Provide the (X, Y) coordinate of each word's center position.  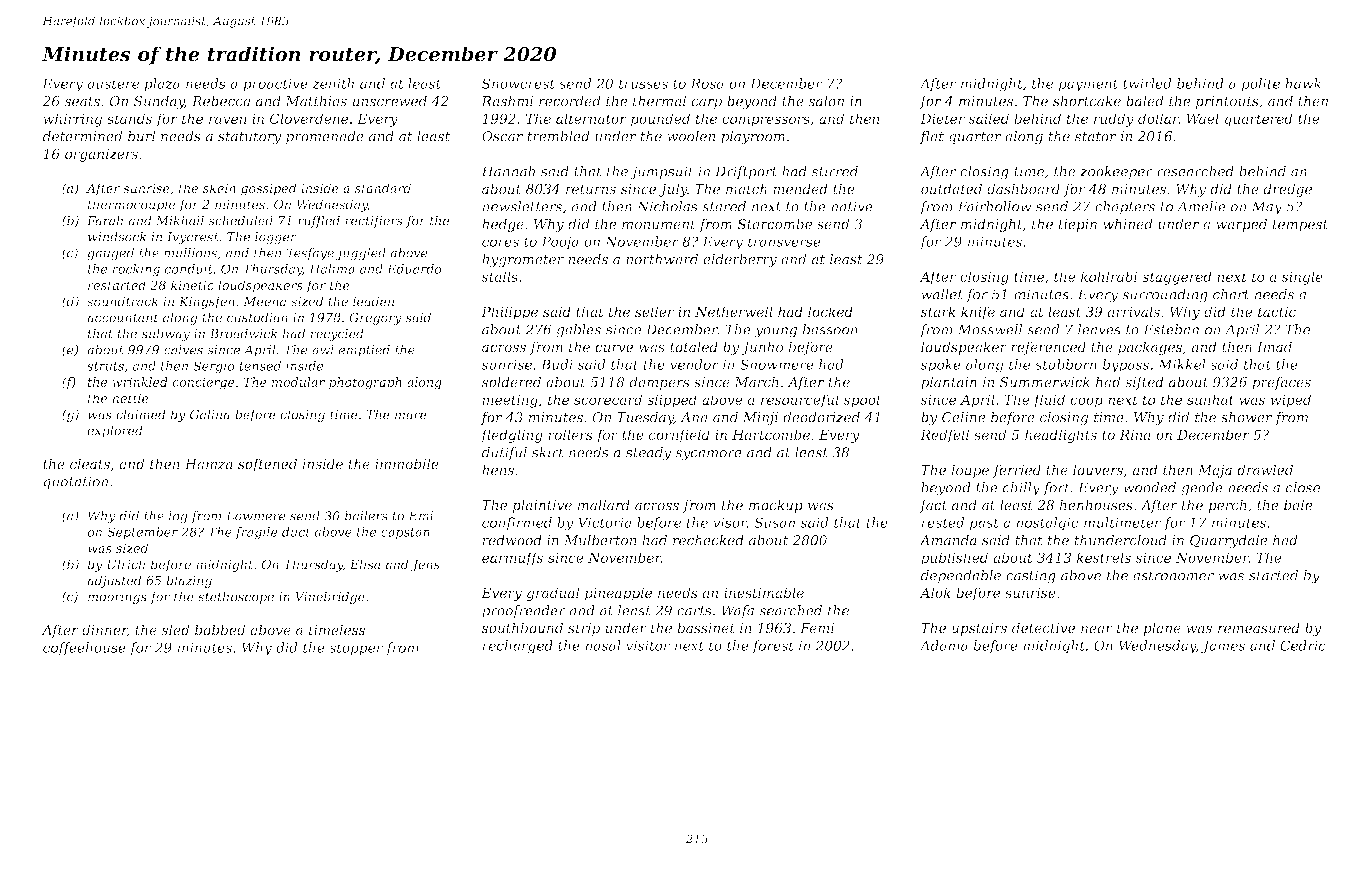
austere (113, 84)
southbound (522, 627)
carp (706, 104)
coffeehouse (84, 649)
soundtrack (122, 301)
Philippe (509, 313)
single (1302, 278)
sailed (989, 118)
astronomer (1173, 576)
